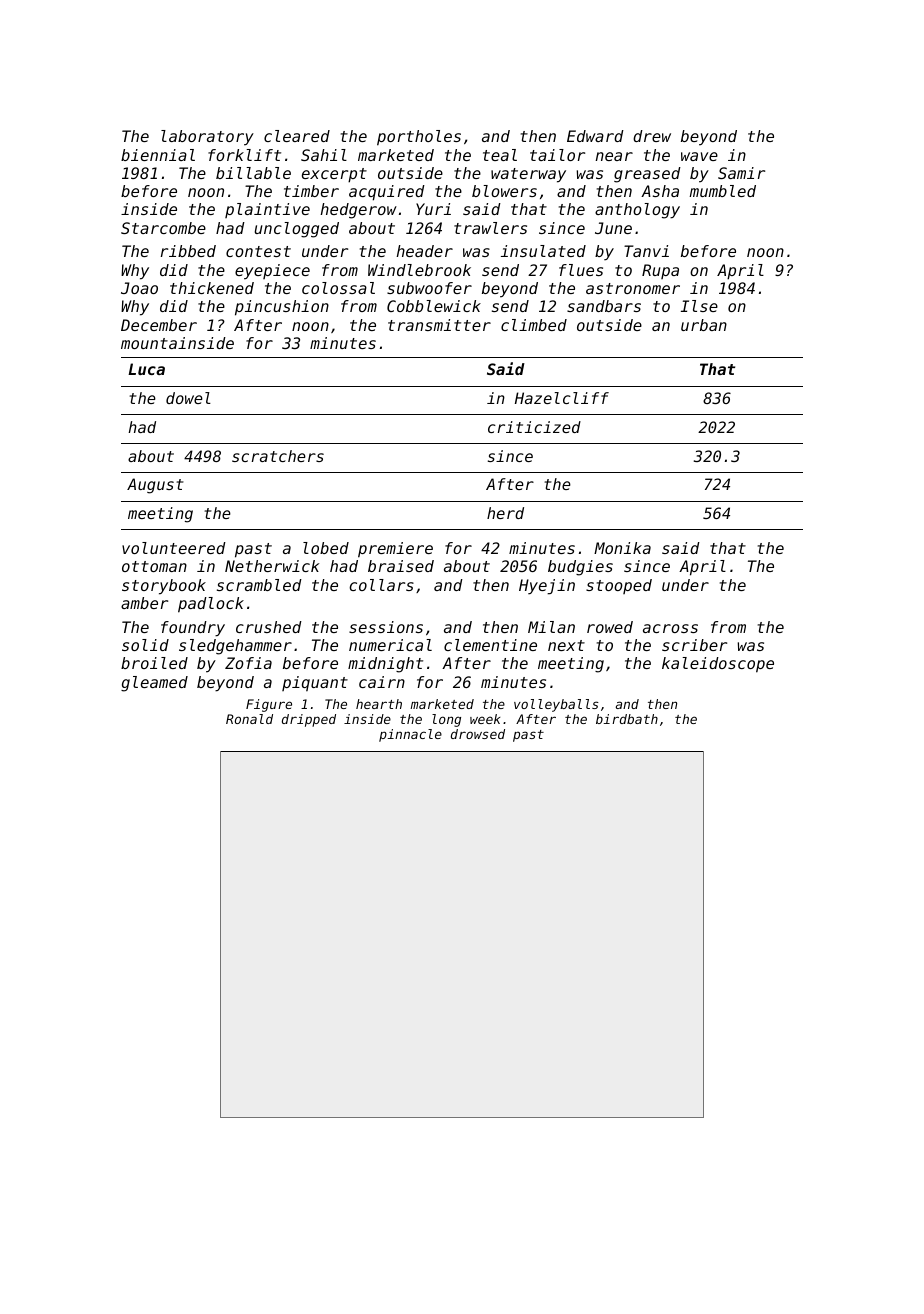  I want to click on scratchers, so click(278, 456).
